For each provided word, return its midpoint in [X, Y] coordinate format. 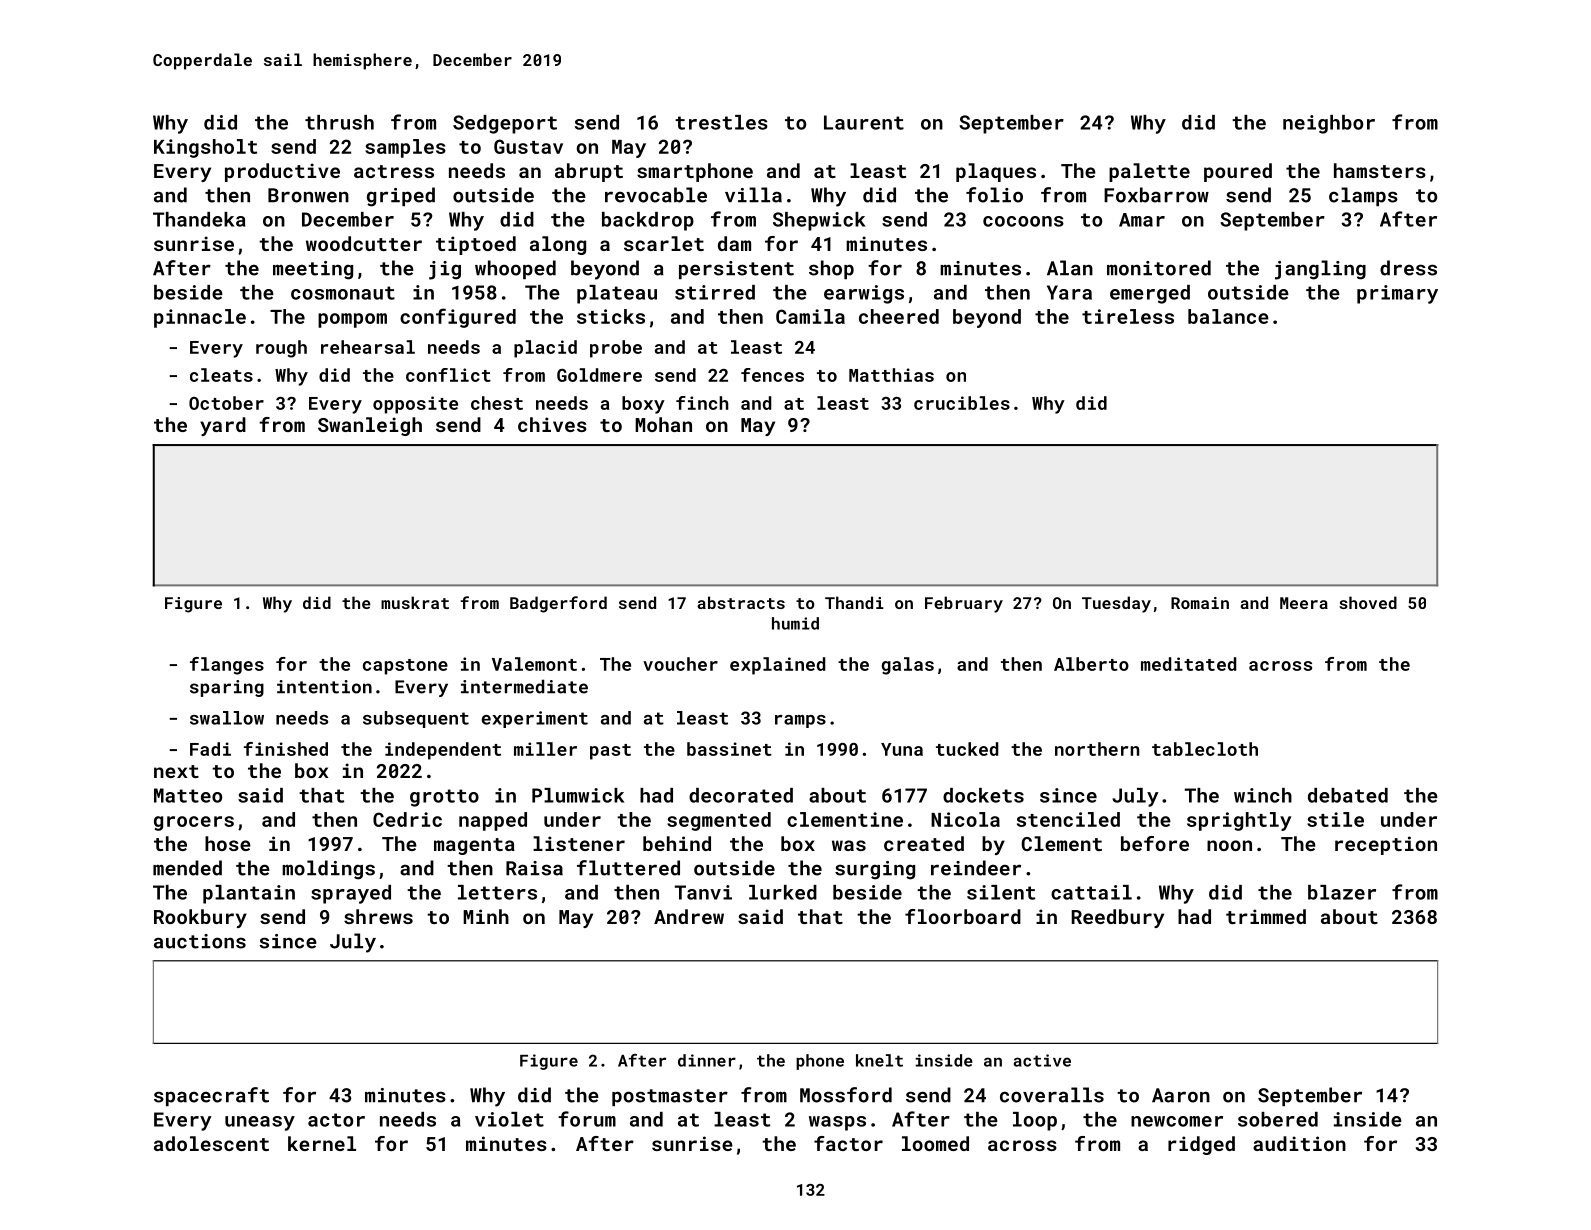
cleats [221, 375]
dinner [707, 1060]
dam [734, 243]
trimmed [1266, 916]
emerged [1150, 294]
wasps [837, 1123]
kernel [322, 1143]
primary [1397, 294]
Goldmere [599, 375]
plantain [249, 894]
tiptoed [476, 245]
